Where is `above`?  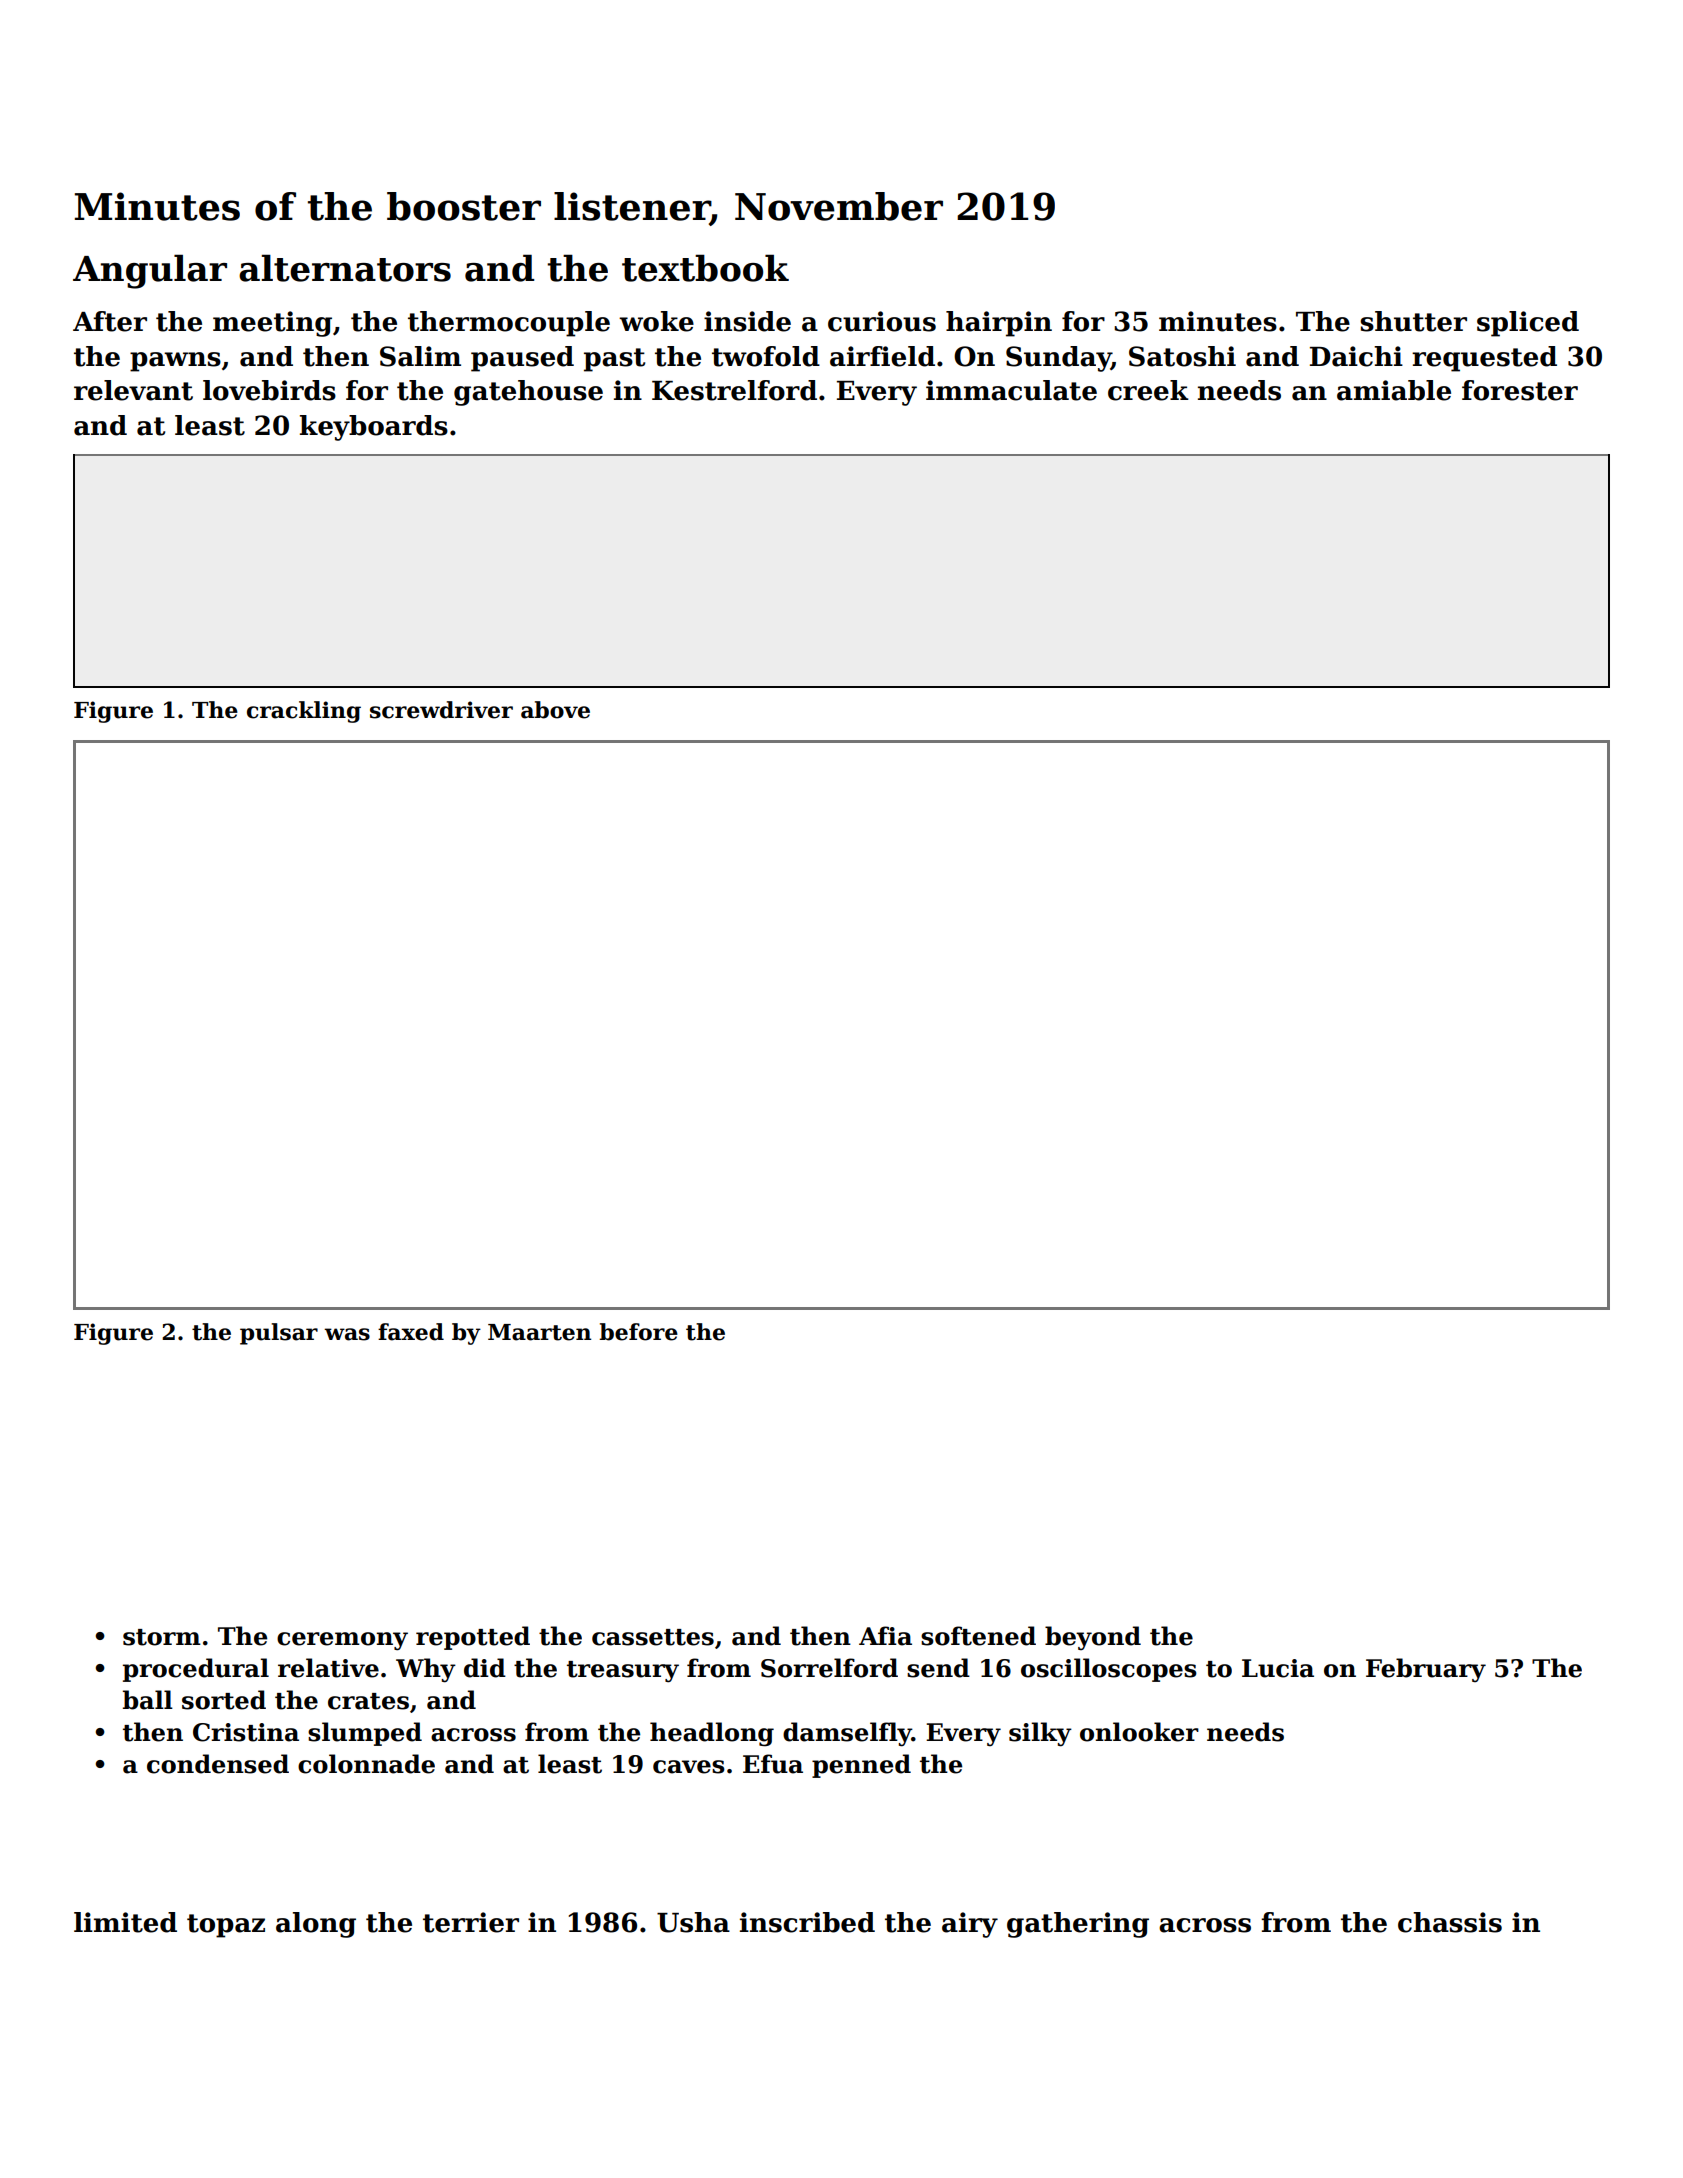
above is located at coordinates (555, 710).
